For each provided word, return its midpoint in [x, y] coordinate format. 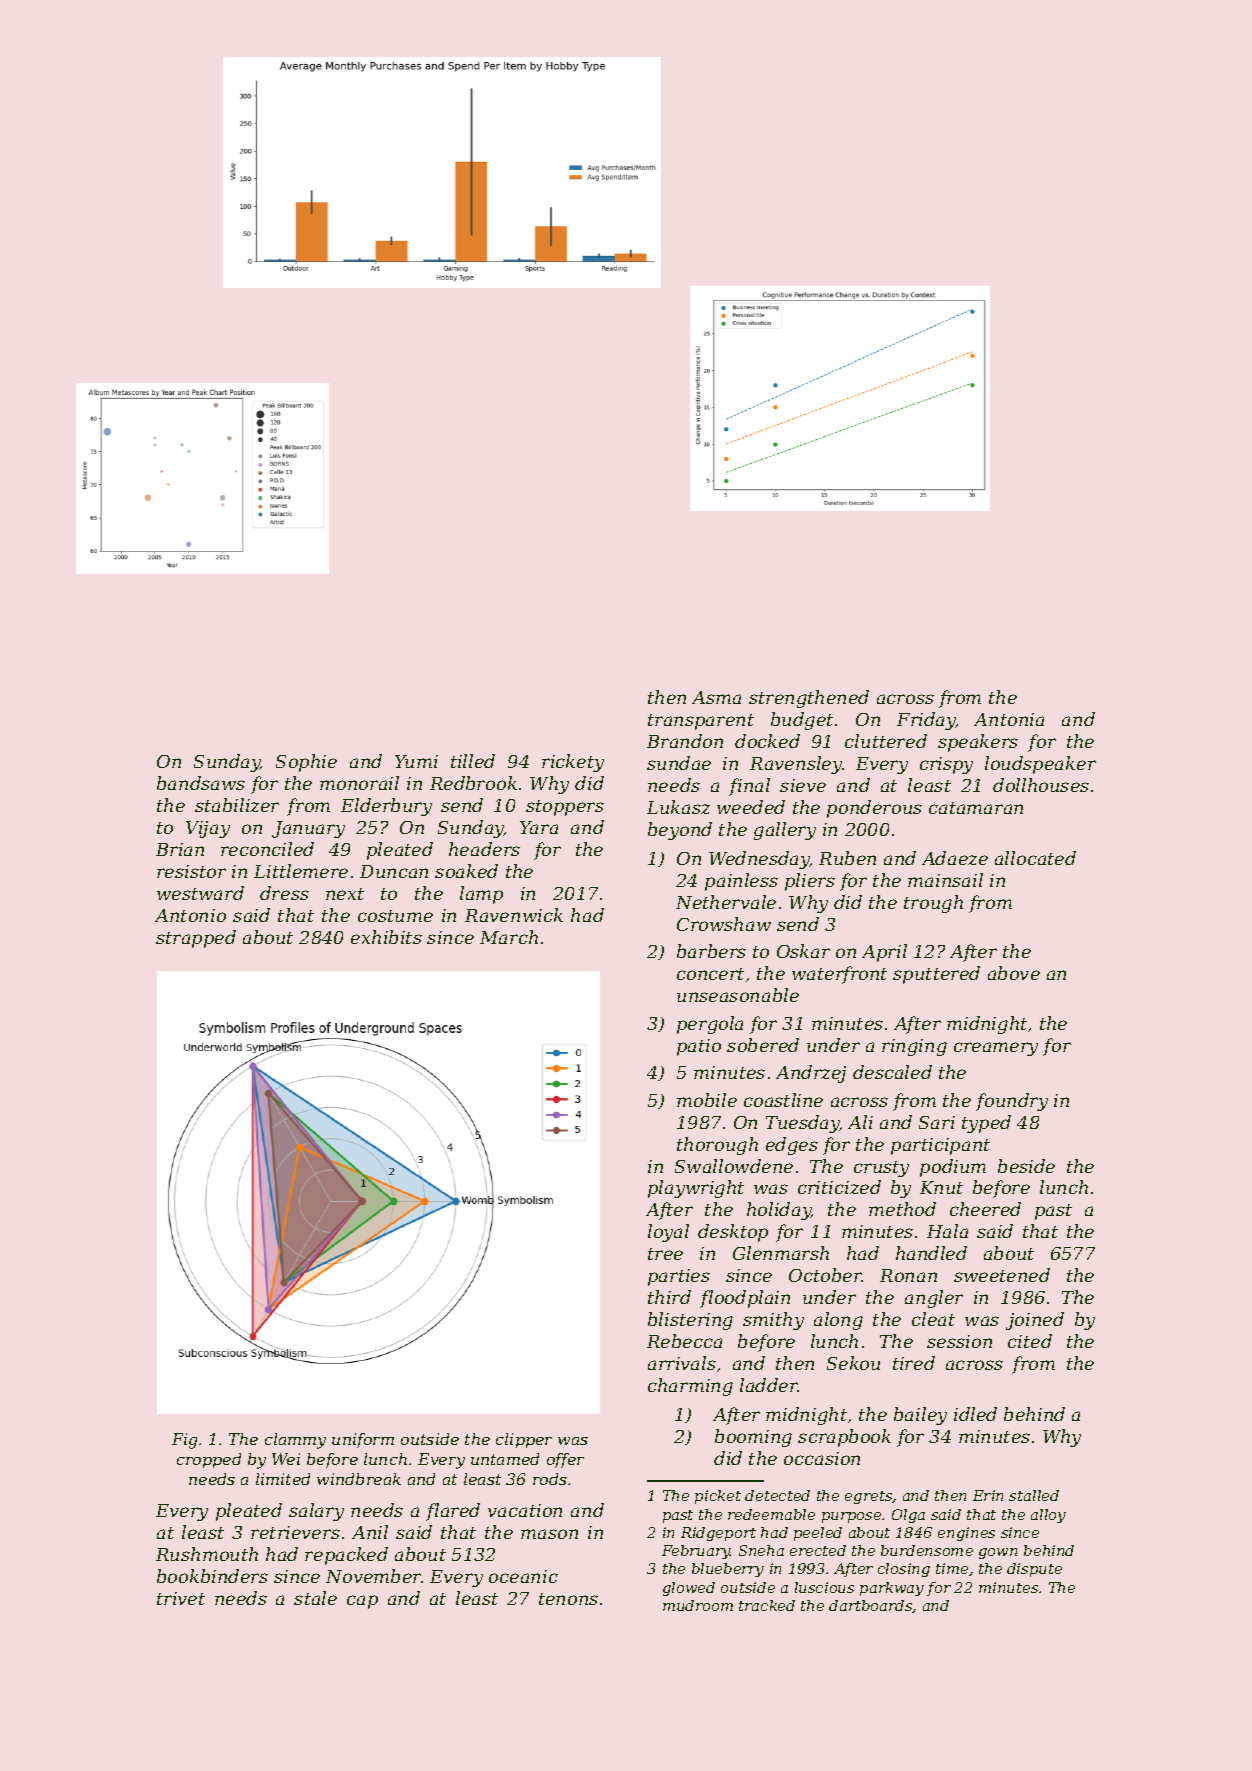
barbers [711, 951]
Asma [716, 697]
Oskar [803, 951]
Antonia [1009, 719]
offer [565, 1460]
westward [200, 893]
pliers [810, 882]
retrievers [295, 1532]
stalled [1034, 1495]
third [669, 1297]
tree [665, 1254]
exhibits [386, 937]
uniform [363, 1440]
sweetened [1002, 1275]
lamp [481, 895]
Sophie [306, 763]
